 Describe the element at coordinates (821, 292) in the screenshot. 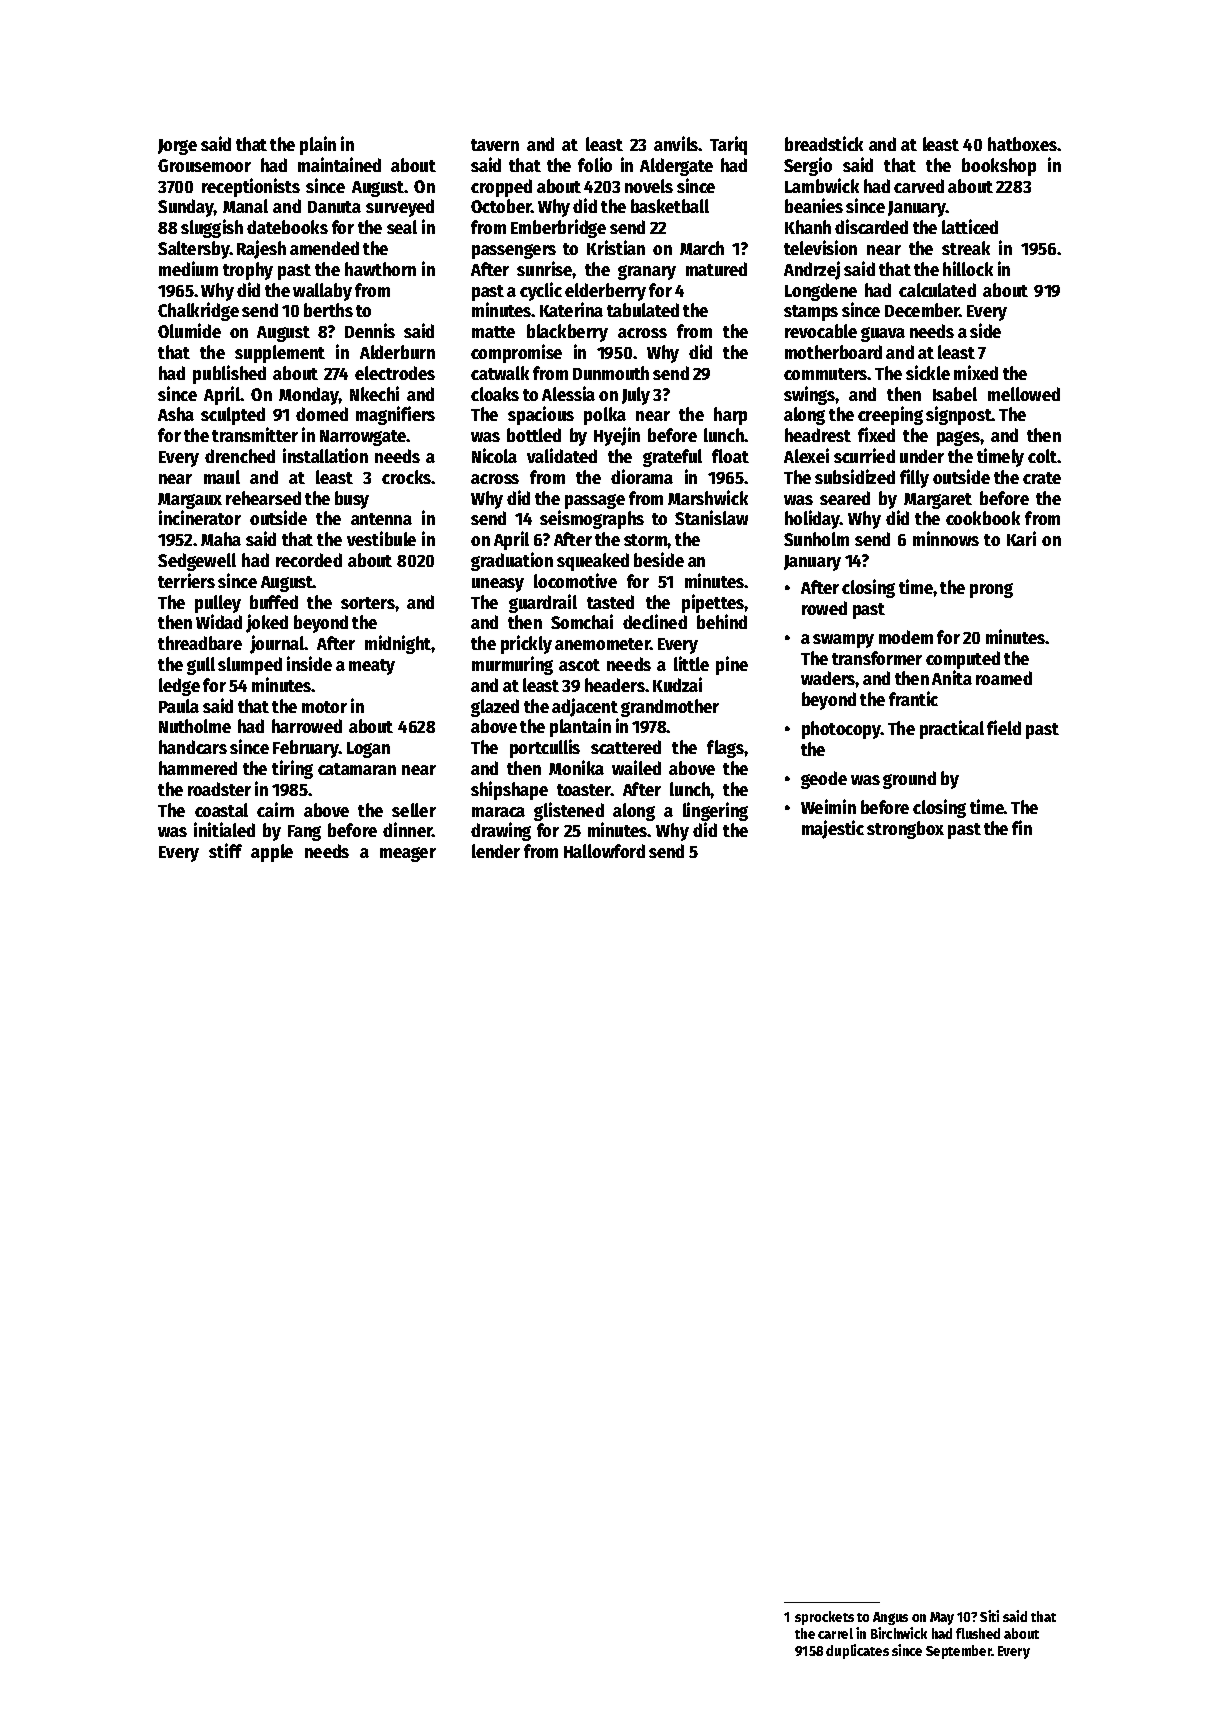

I see `Longdene` at that location.
